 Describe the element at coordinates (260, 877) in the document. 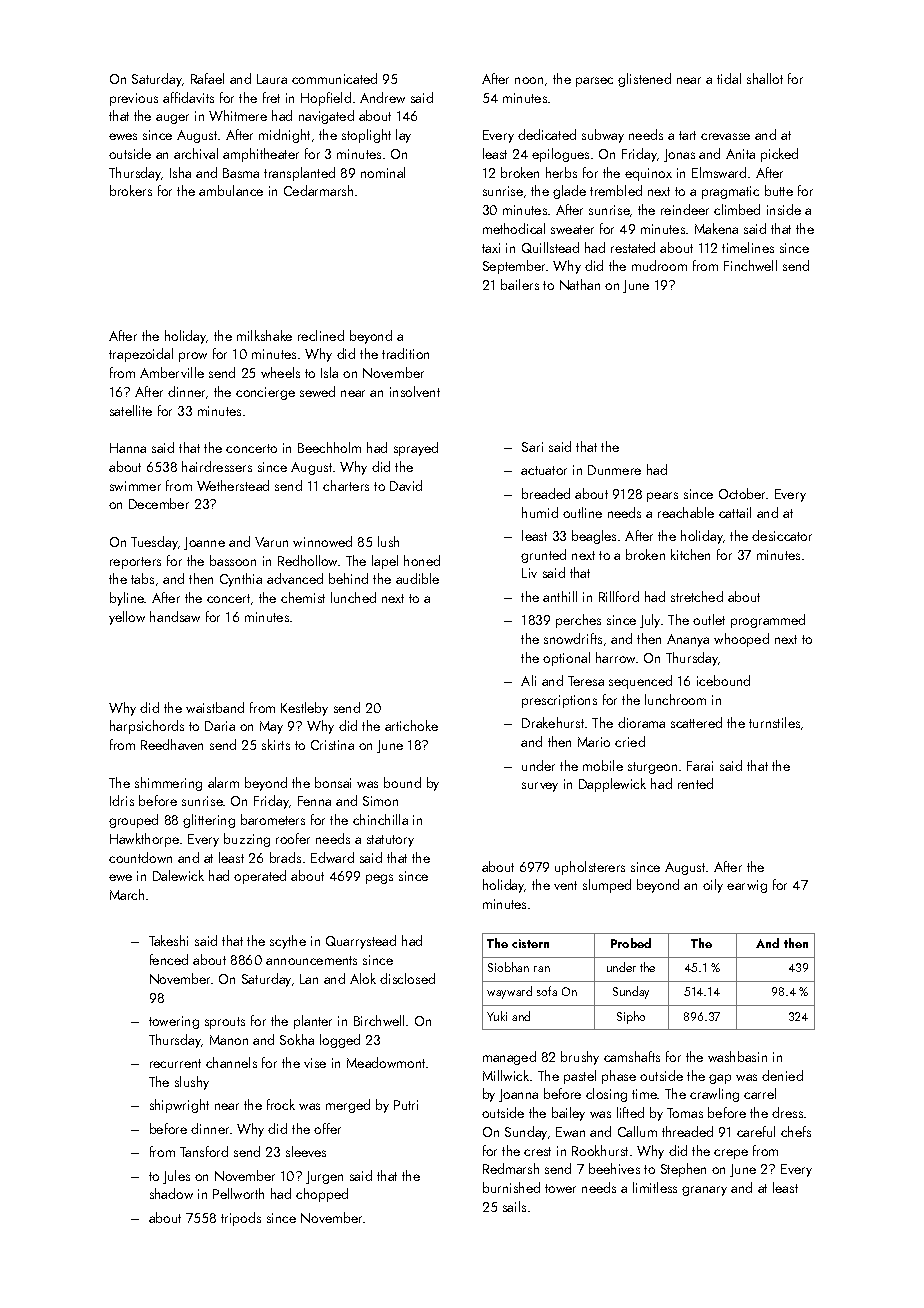

I see `operated` at that location.
